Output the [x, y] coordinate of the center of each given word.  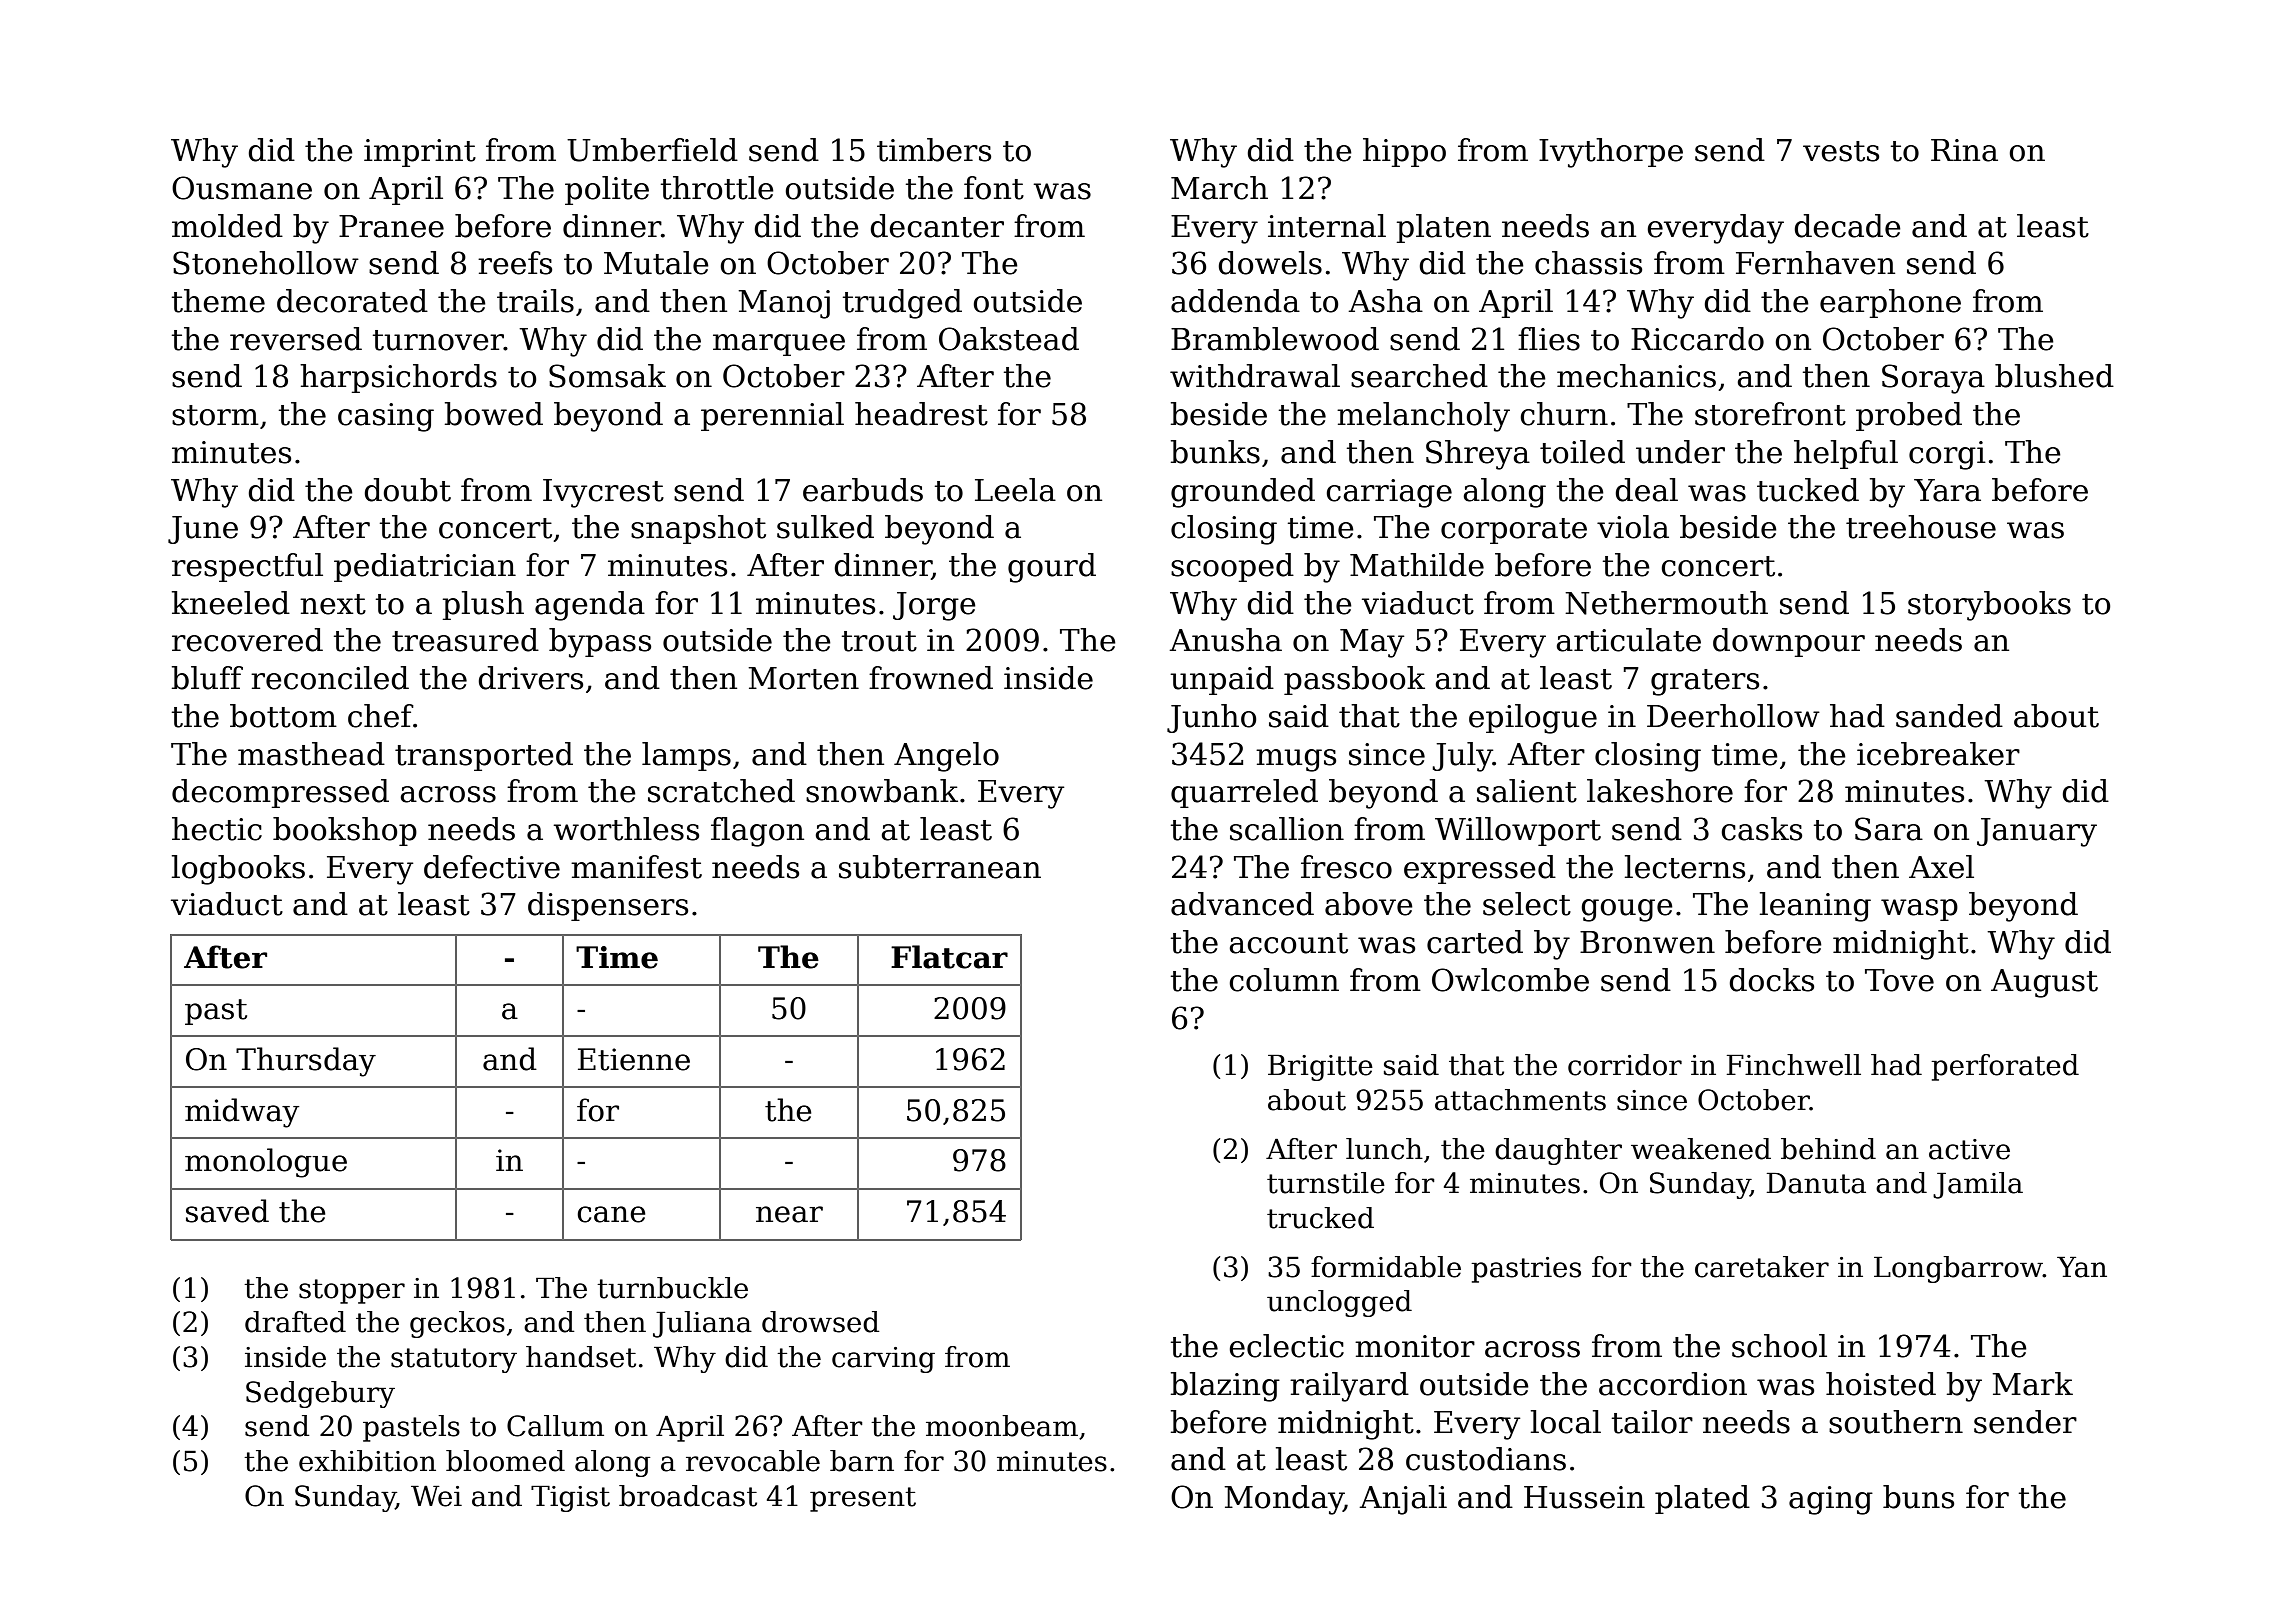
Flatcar [949, 957]
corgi [1947, 455]
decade [1847, 226]
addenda [1235, 301]
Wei [436, 1496]
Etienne [634, 1059]
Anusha [1225, 640]
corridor [1625, 1065]
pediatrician [425, 567]
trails [535, 301]
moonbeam [1002, 1426]
